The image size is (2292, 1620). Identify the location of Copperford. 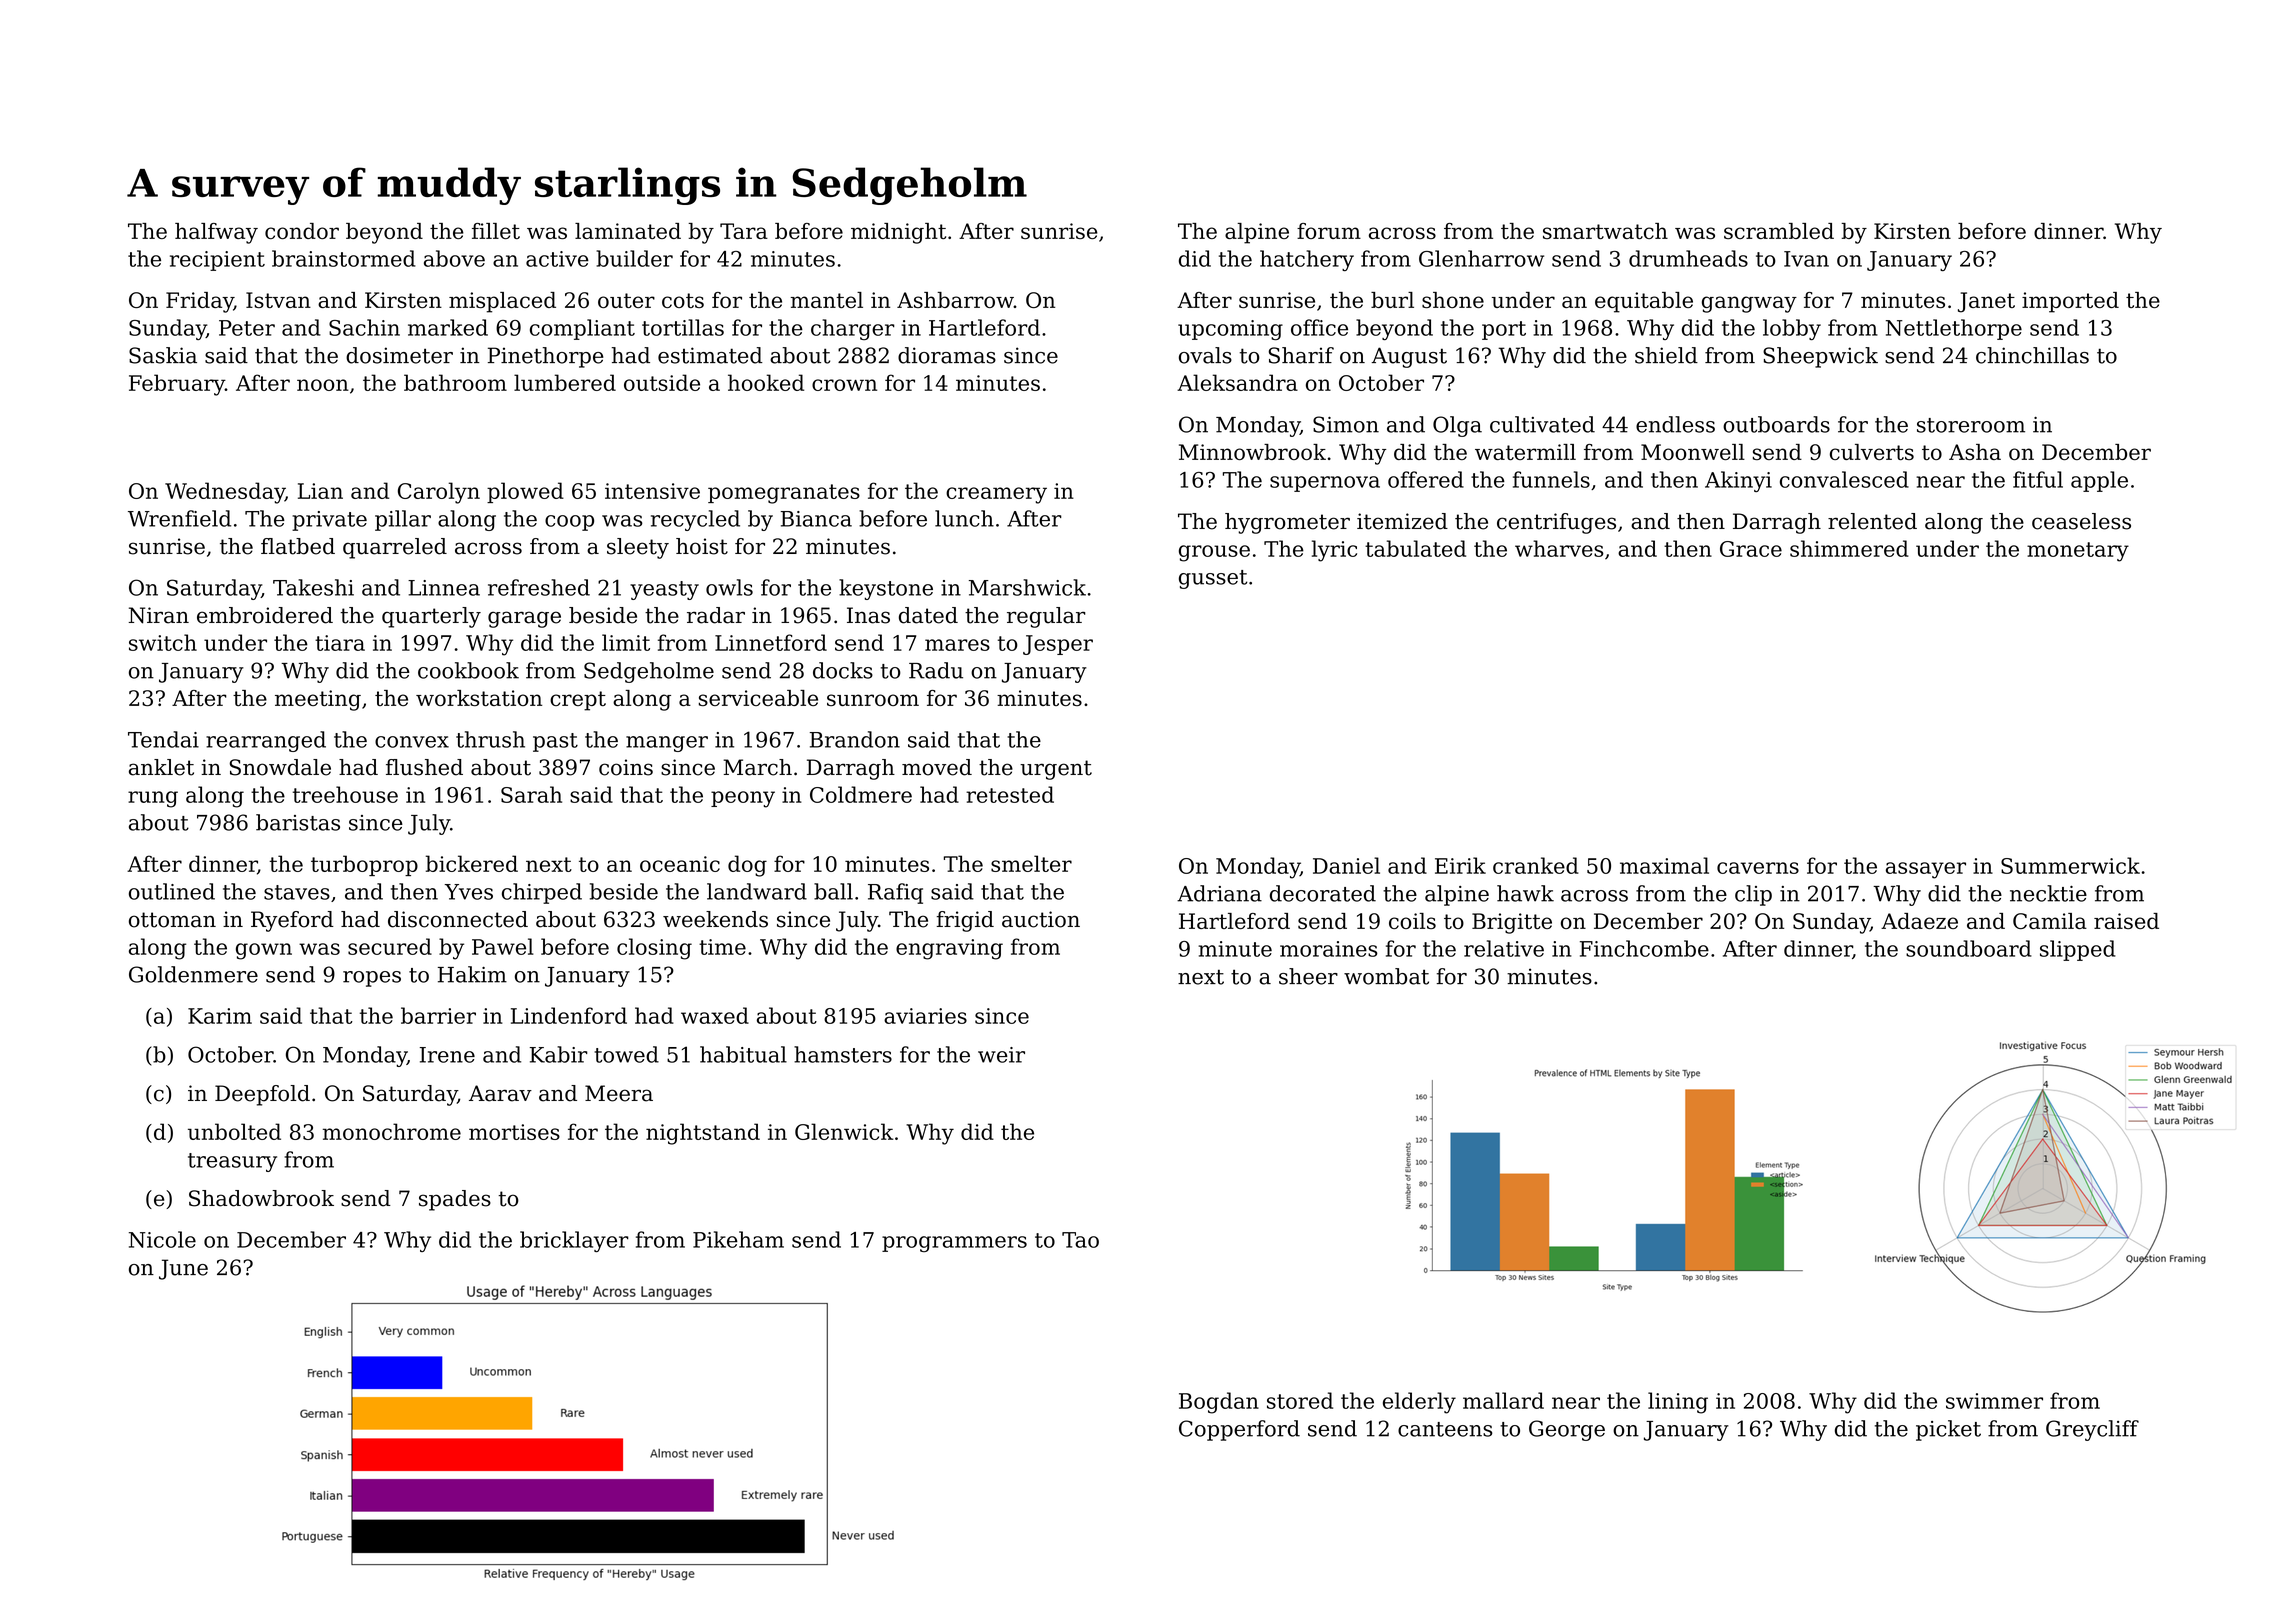
(1239, 1430).
